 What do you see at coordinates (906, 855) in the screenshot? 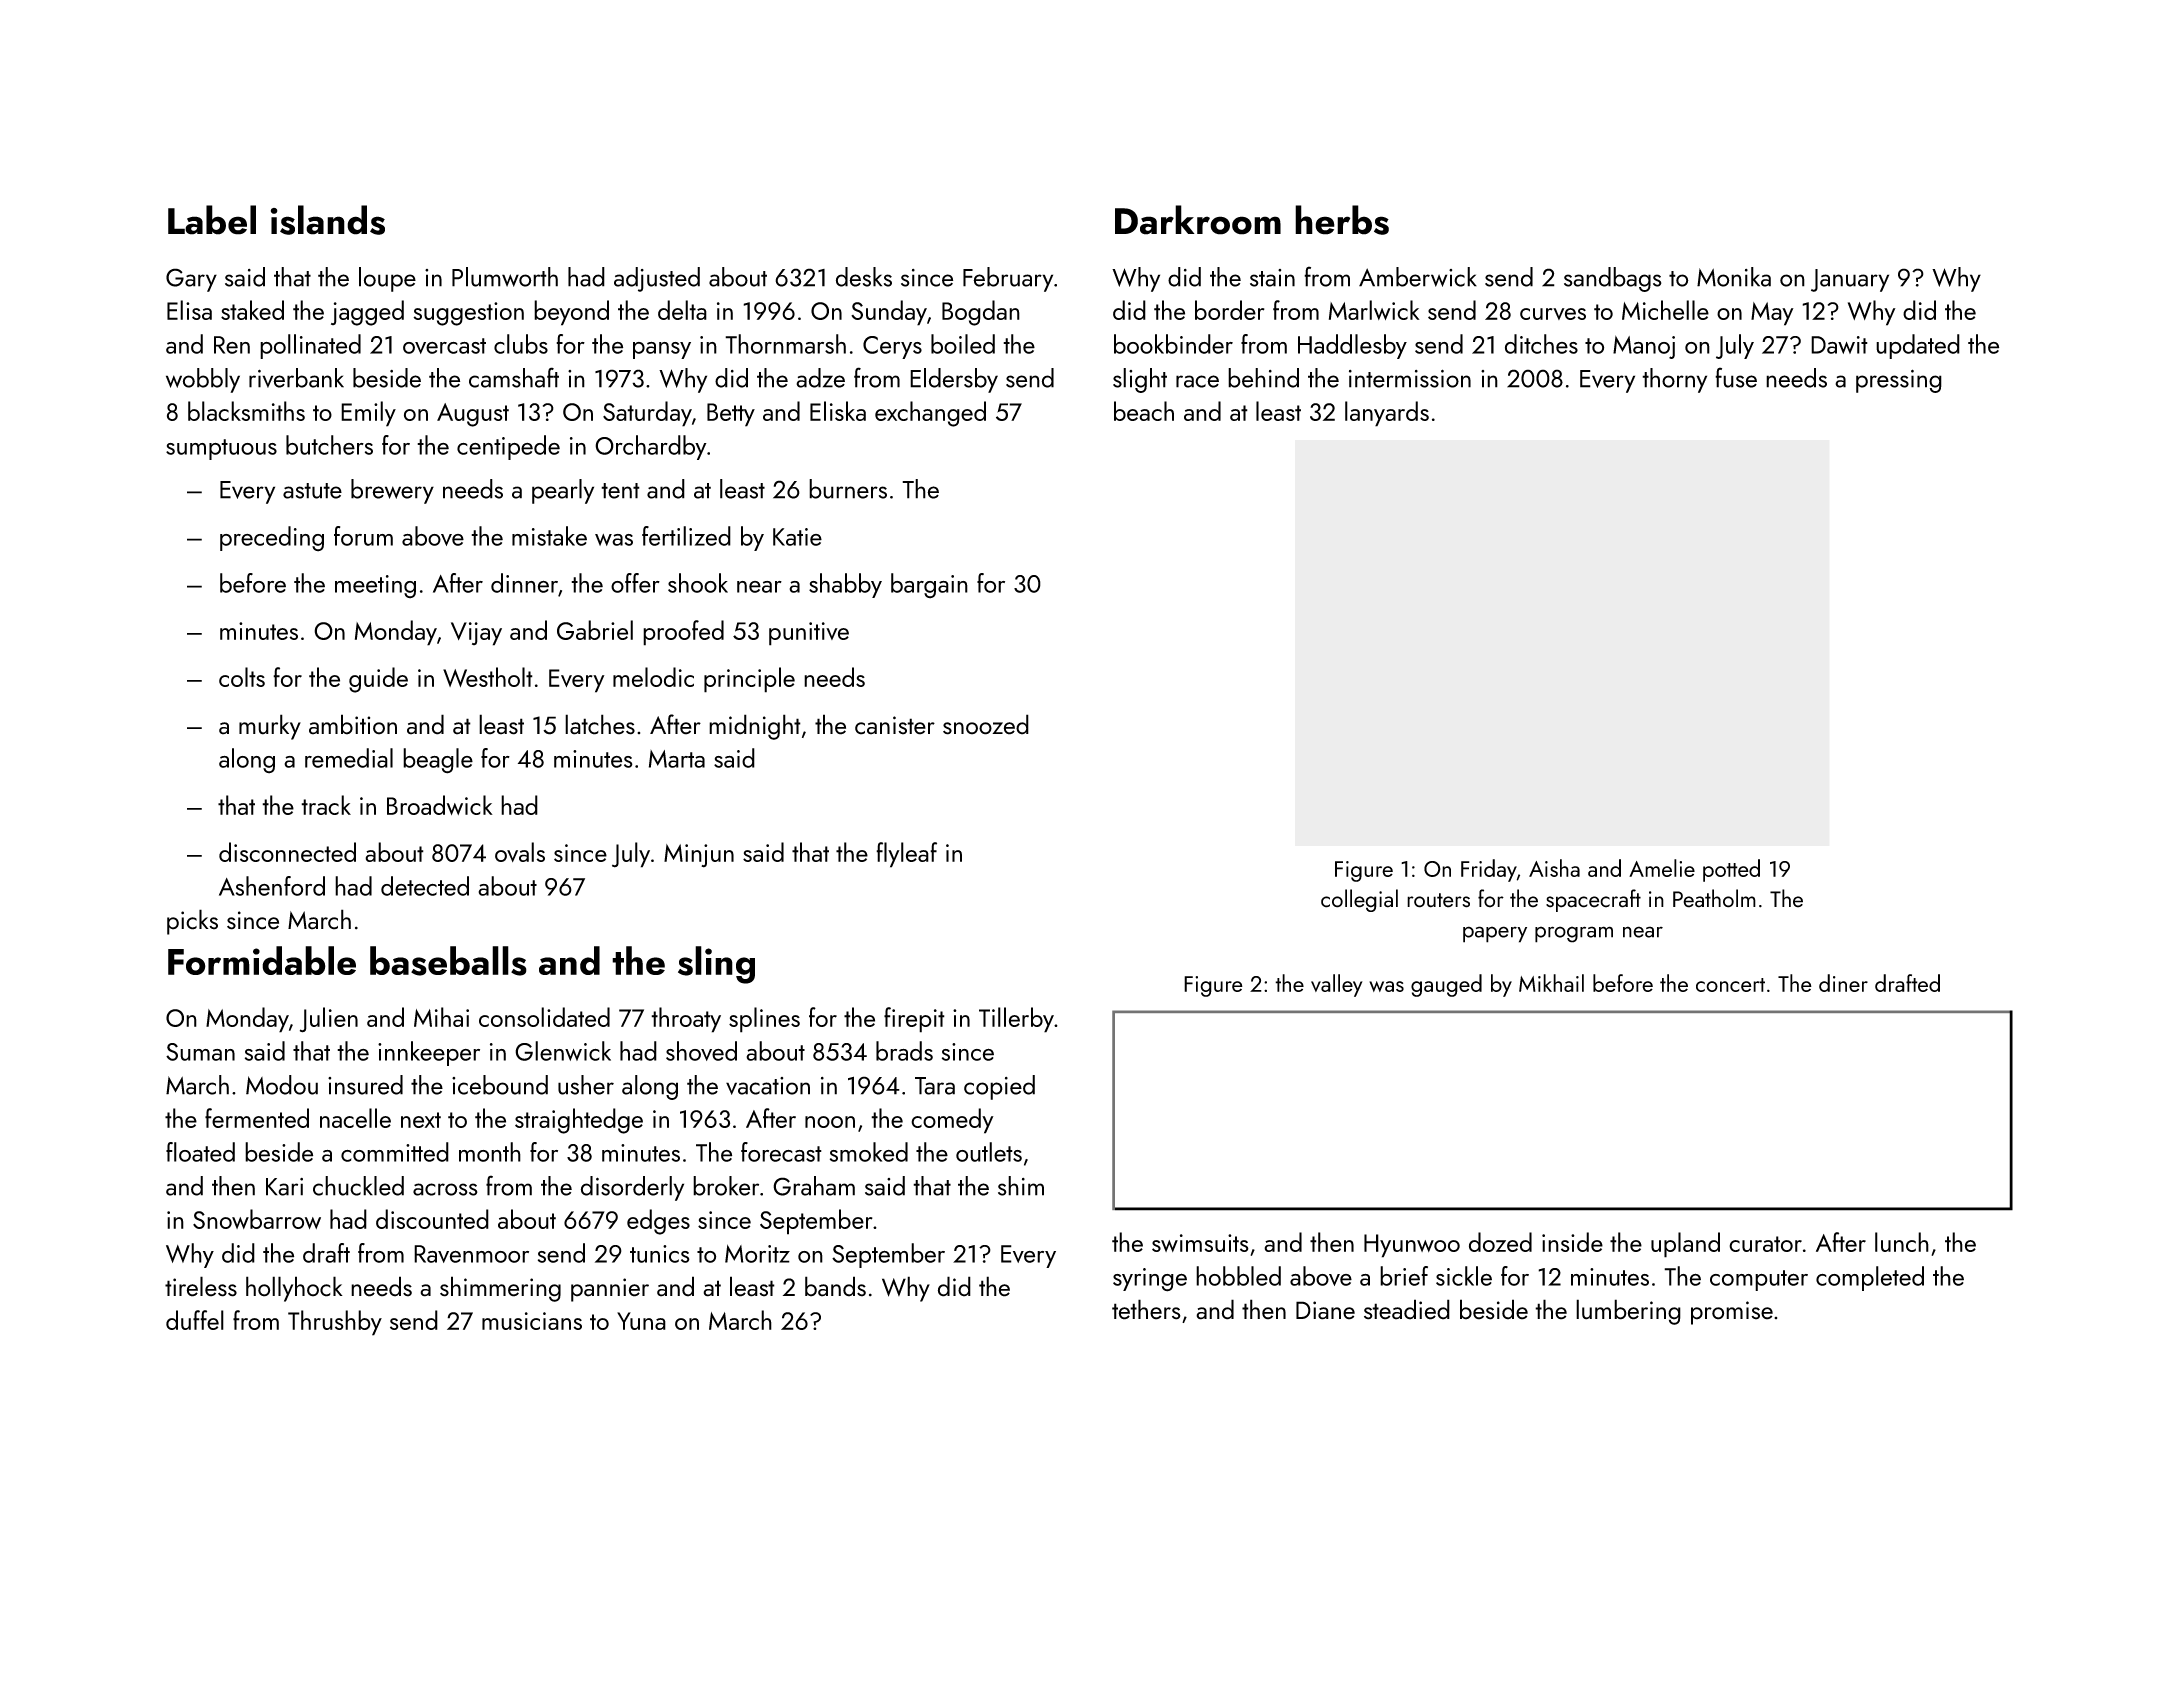
I see `flyleaf` at bounding box center [906, 855].
